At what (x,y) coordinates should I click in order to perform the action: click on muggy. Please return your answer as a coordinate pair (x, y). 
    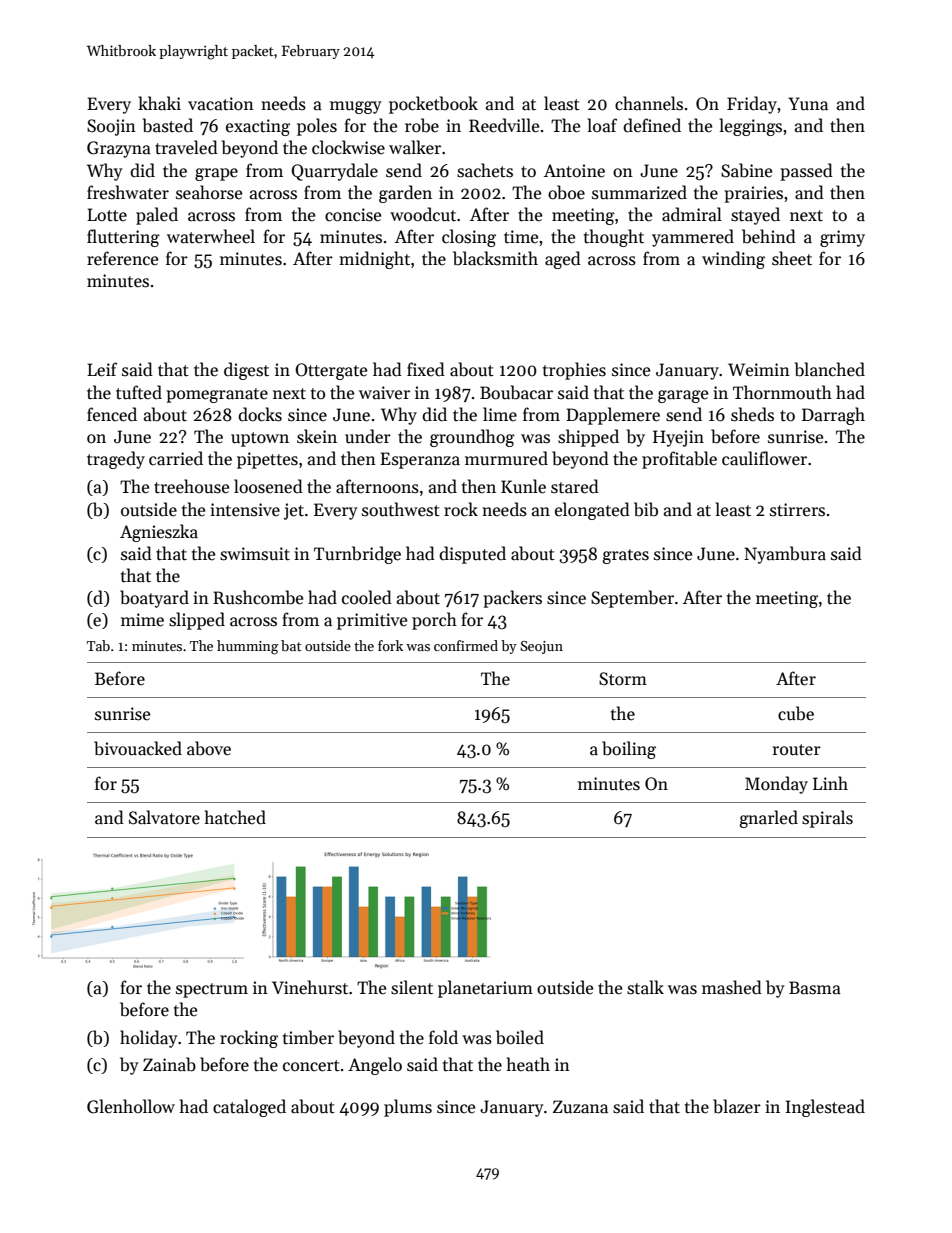
    Looking at the image, I should click on (356, 107).
